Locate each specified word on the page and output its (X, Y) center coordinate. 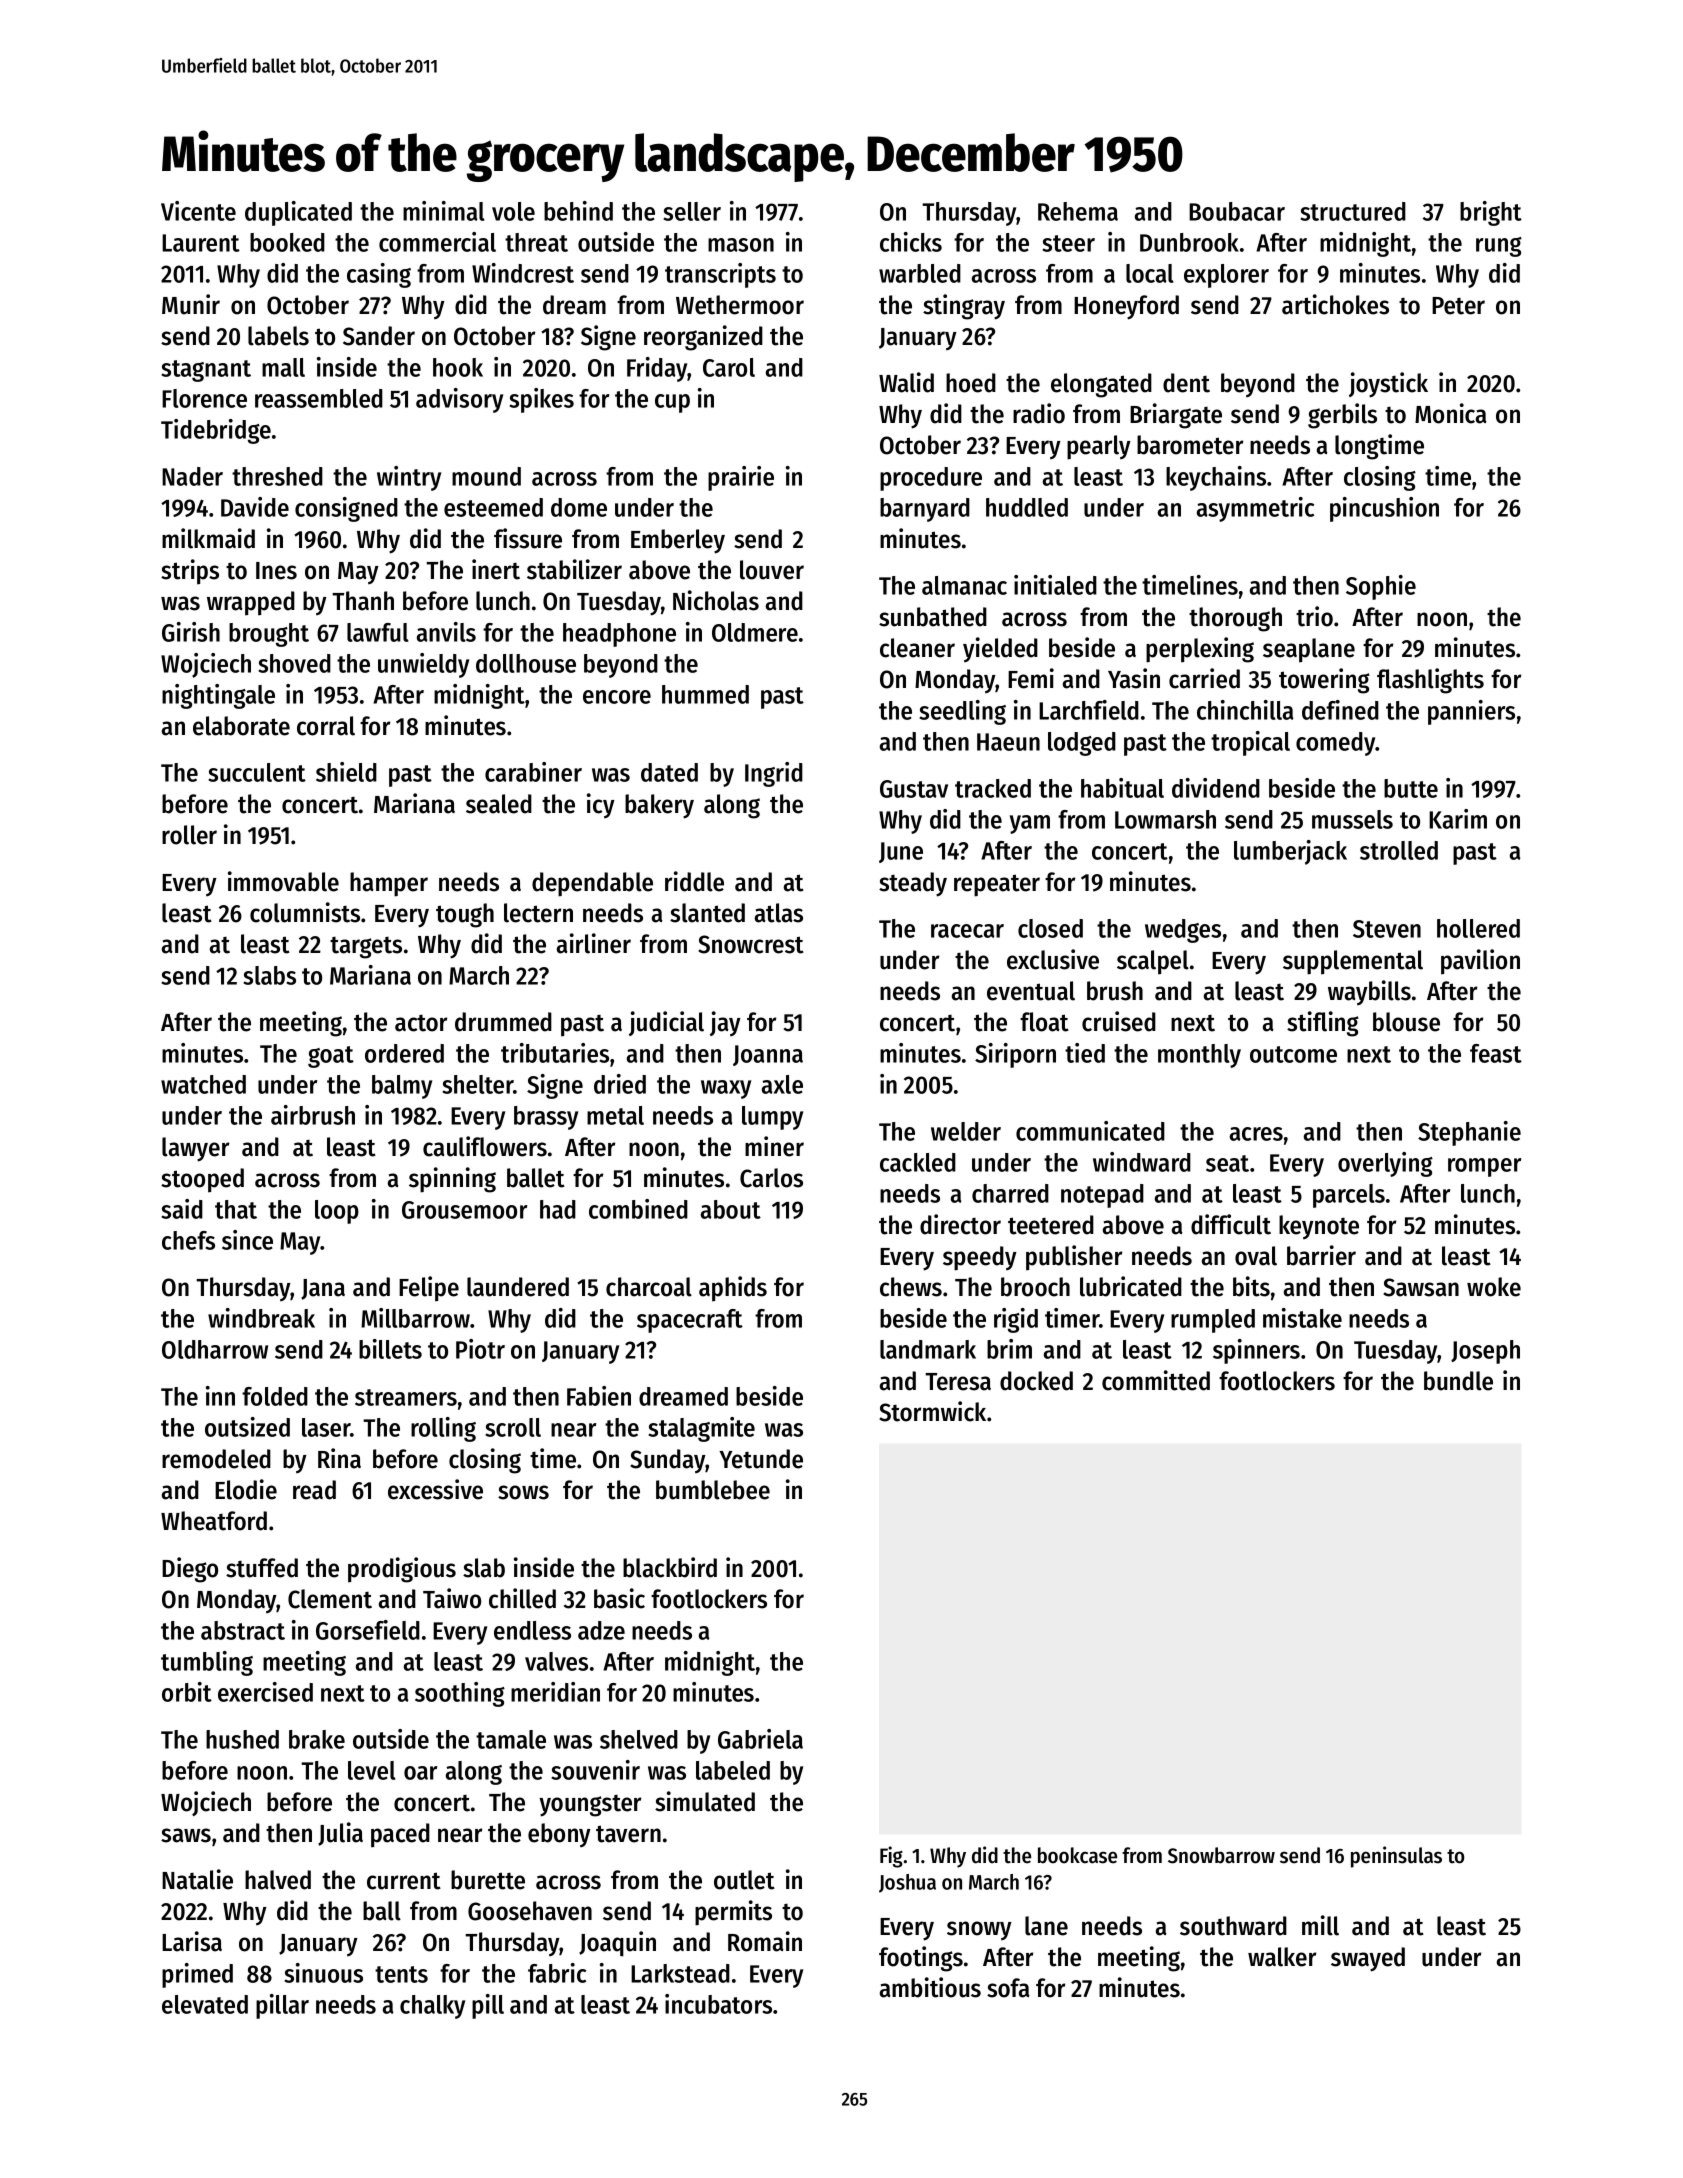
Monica (1451, 413)
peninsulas (1396, 1857)
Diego (190, 1570)
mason (741, 245)
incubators (718, 2004)
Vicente (198, 211)
